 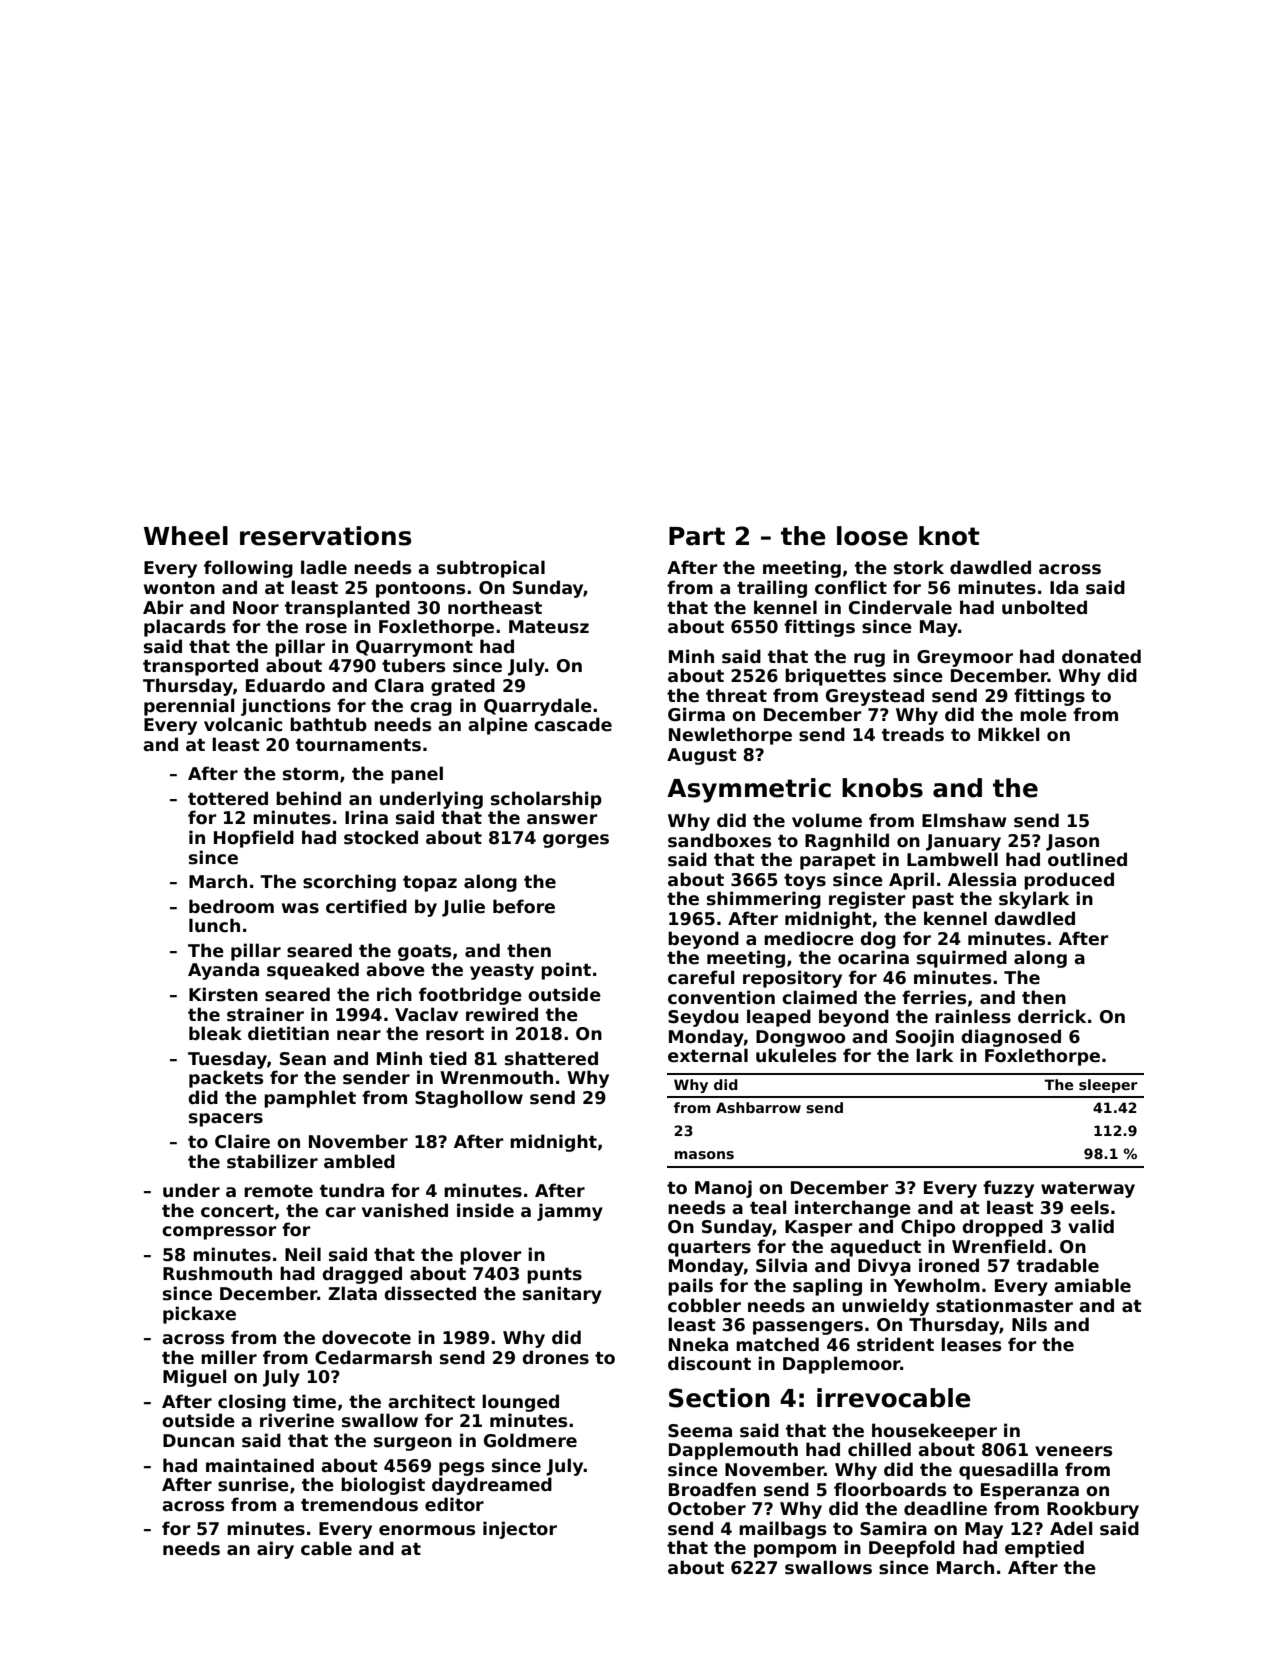 What do you see at coordinates (405, 1210) in the image?
I see `vanished` at bounding box center [405, 1210].
